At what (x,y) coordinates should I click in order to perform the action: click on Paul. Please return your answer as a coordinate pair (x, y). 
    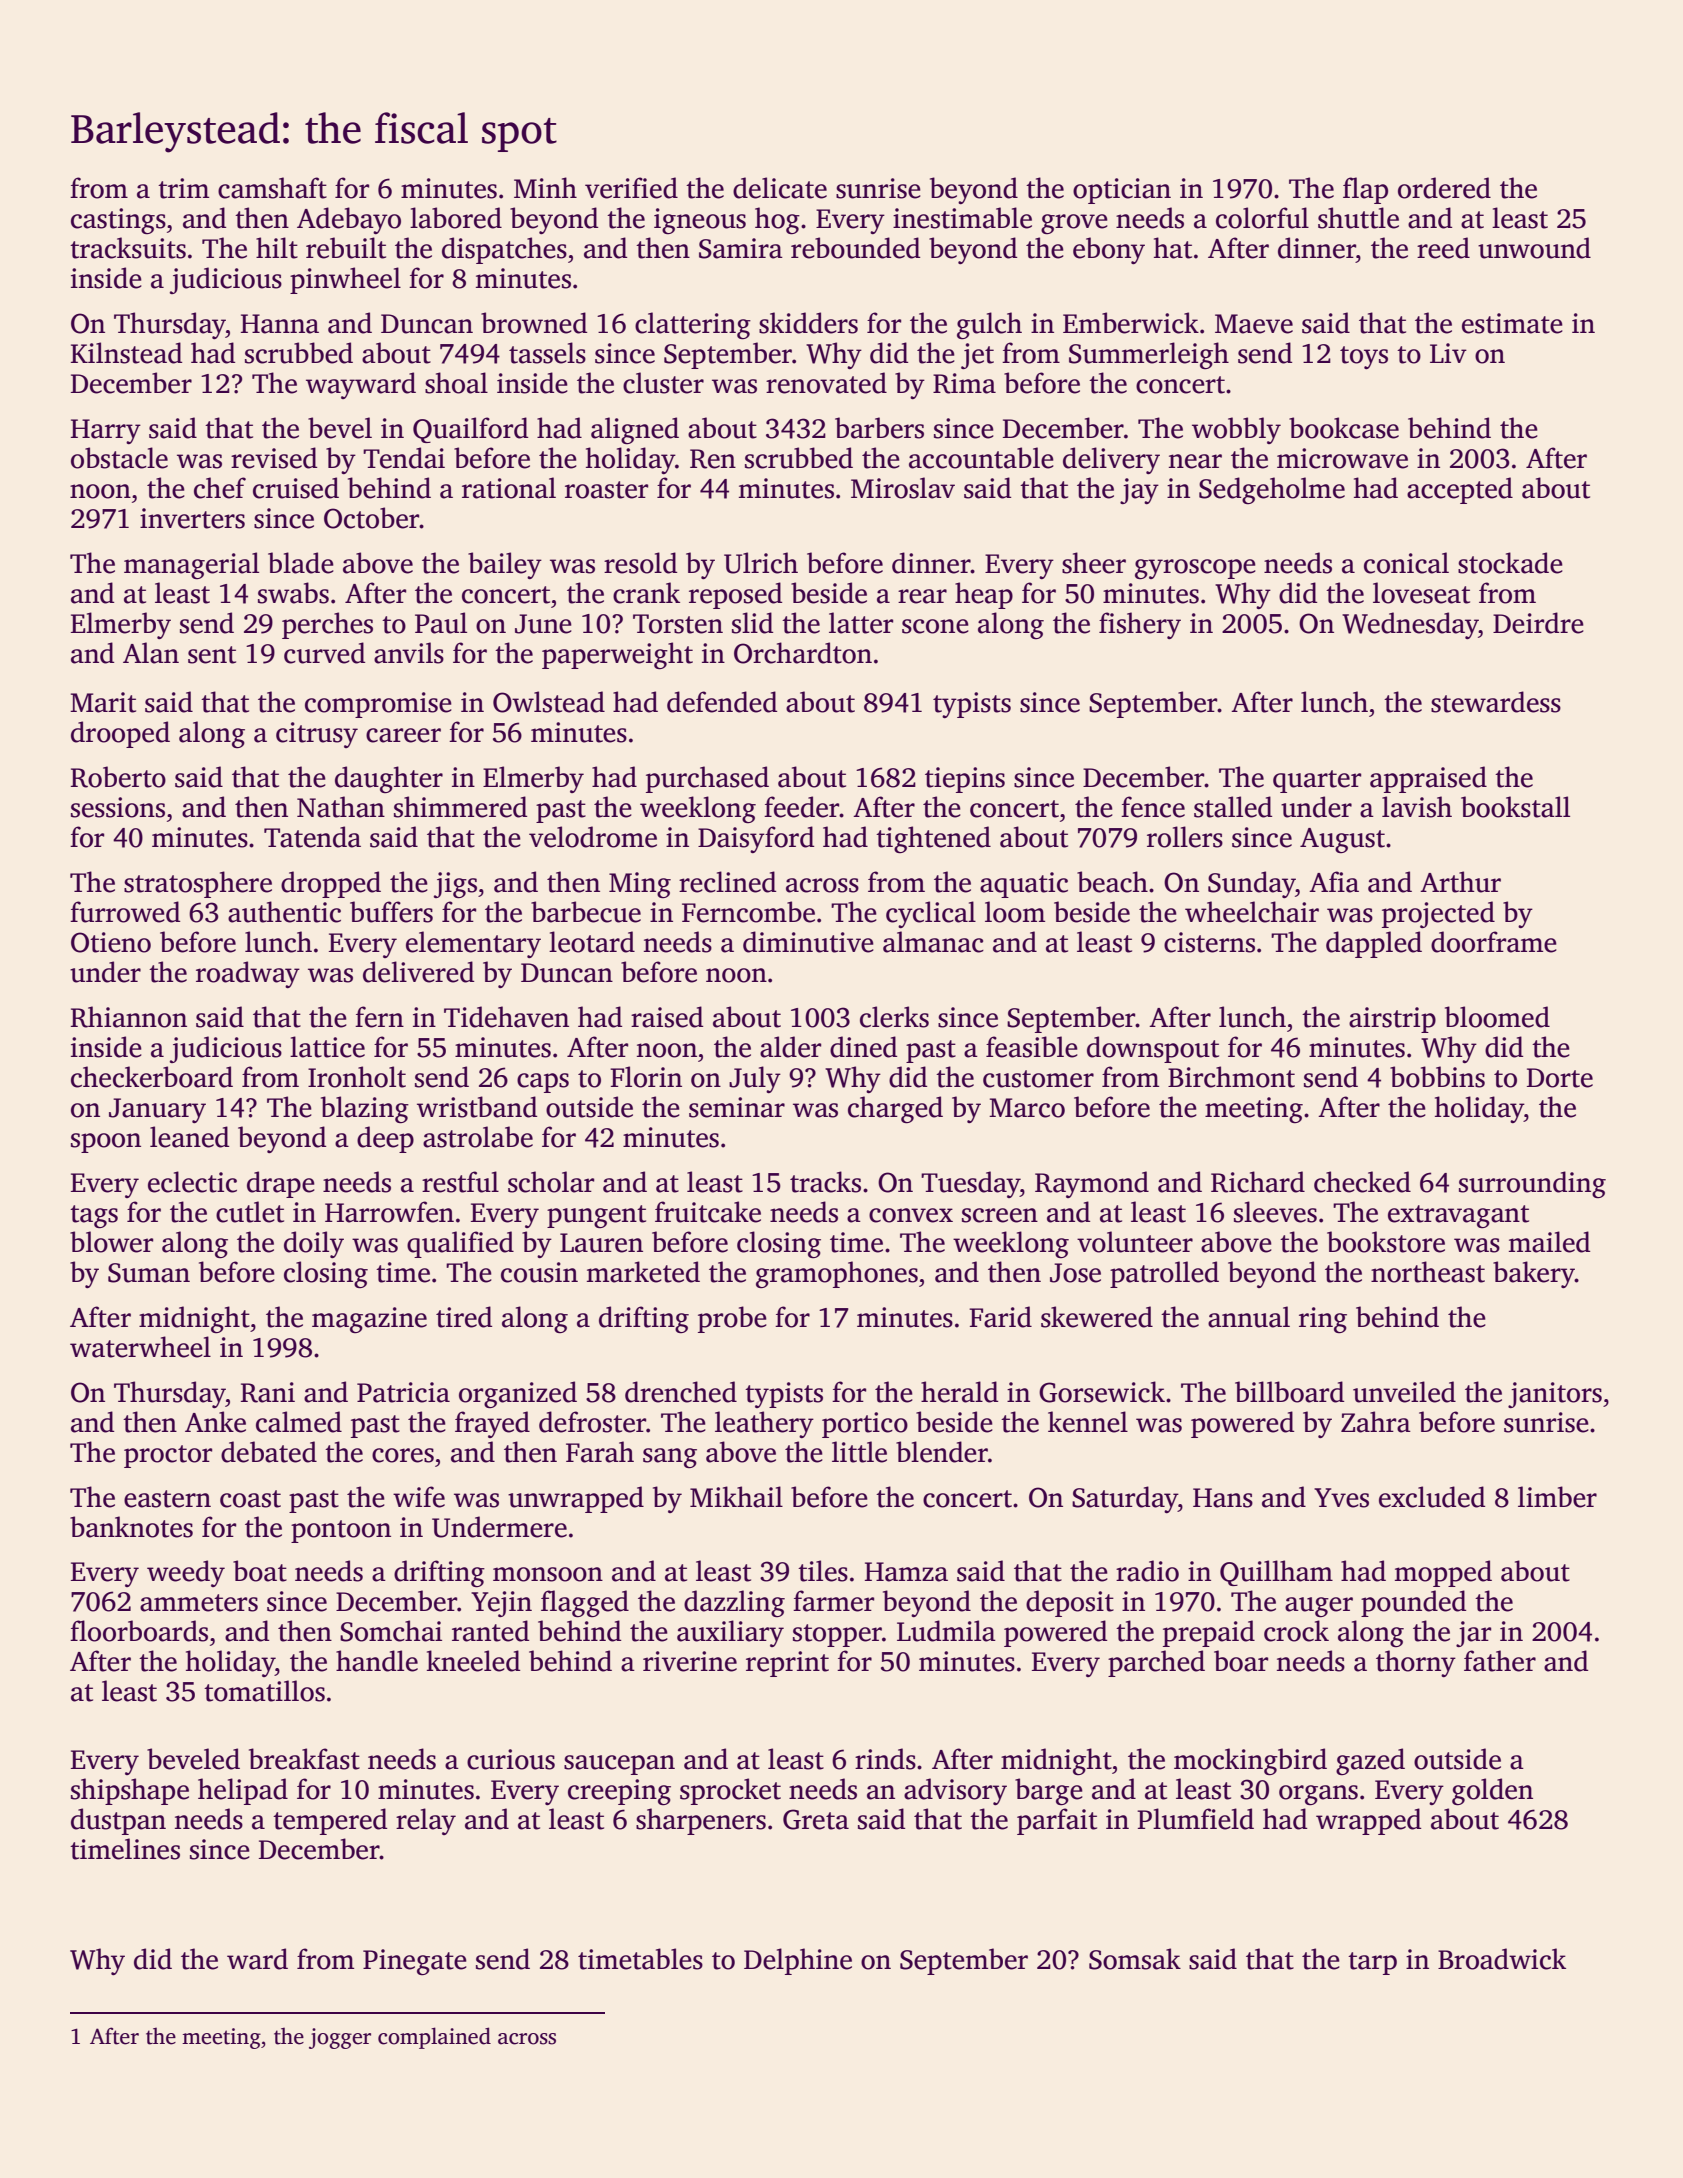
    Looking at the image, I should click on (441, 623).
